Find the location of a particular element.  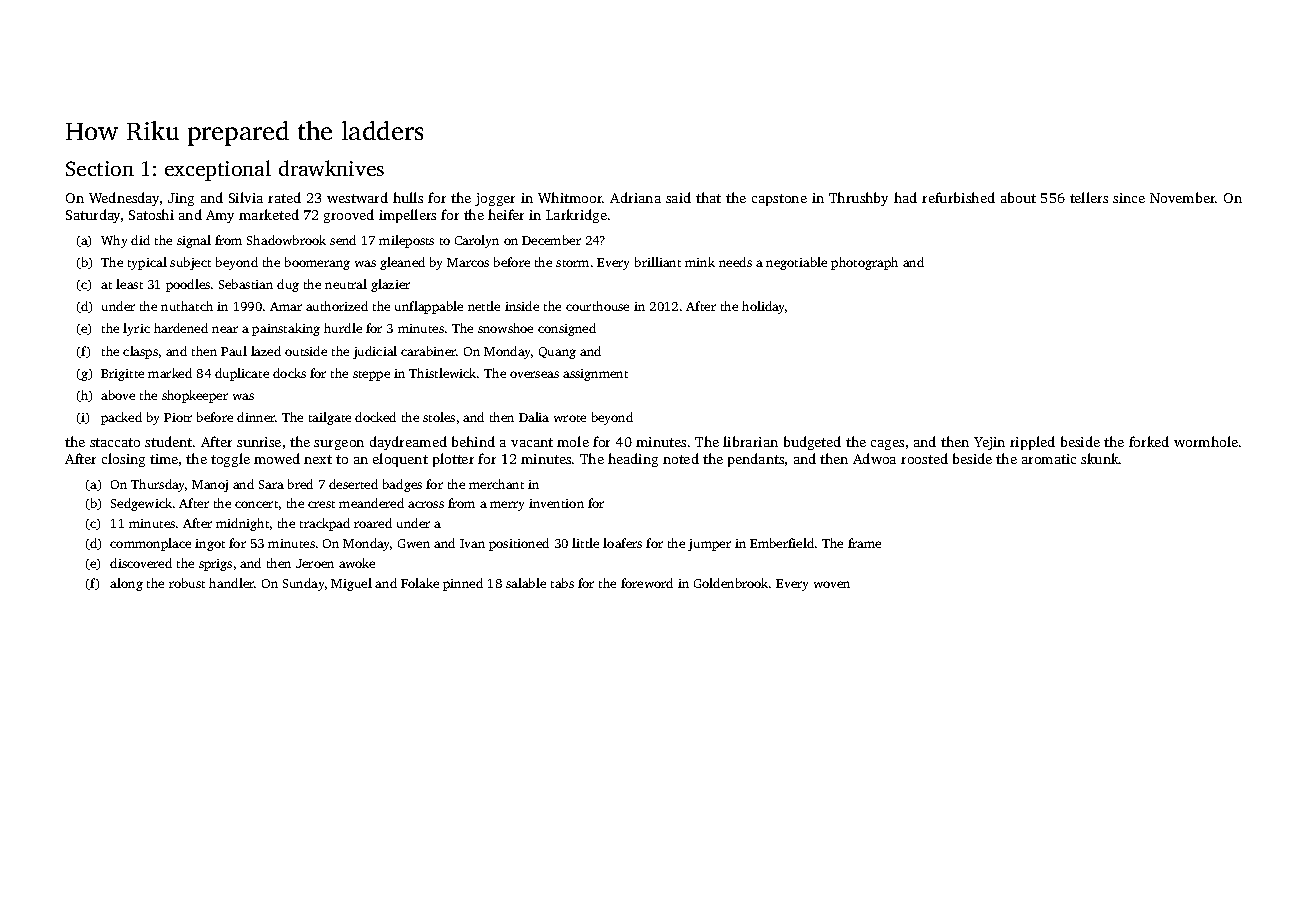

forked is located at coordinates (1149, 441).
